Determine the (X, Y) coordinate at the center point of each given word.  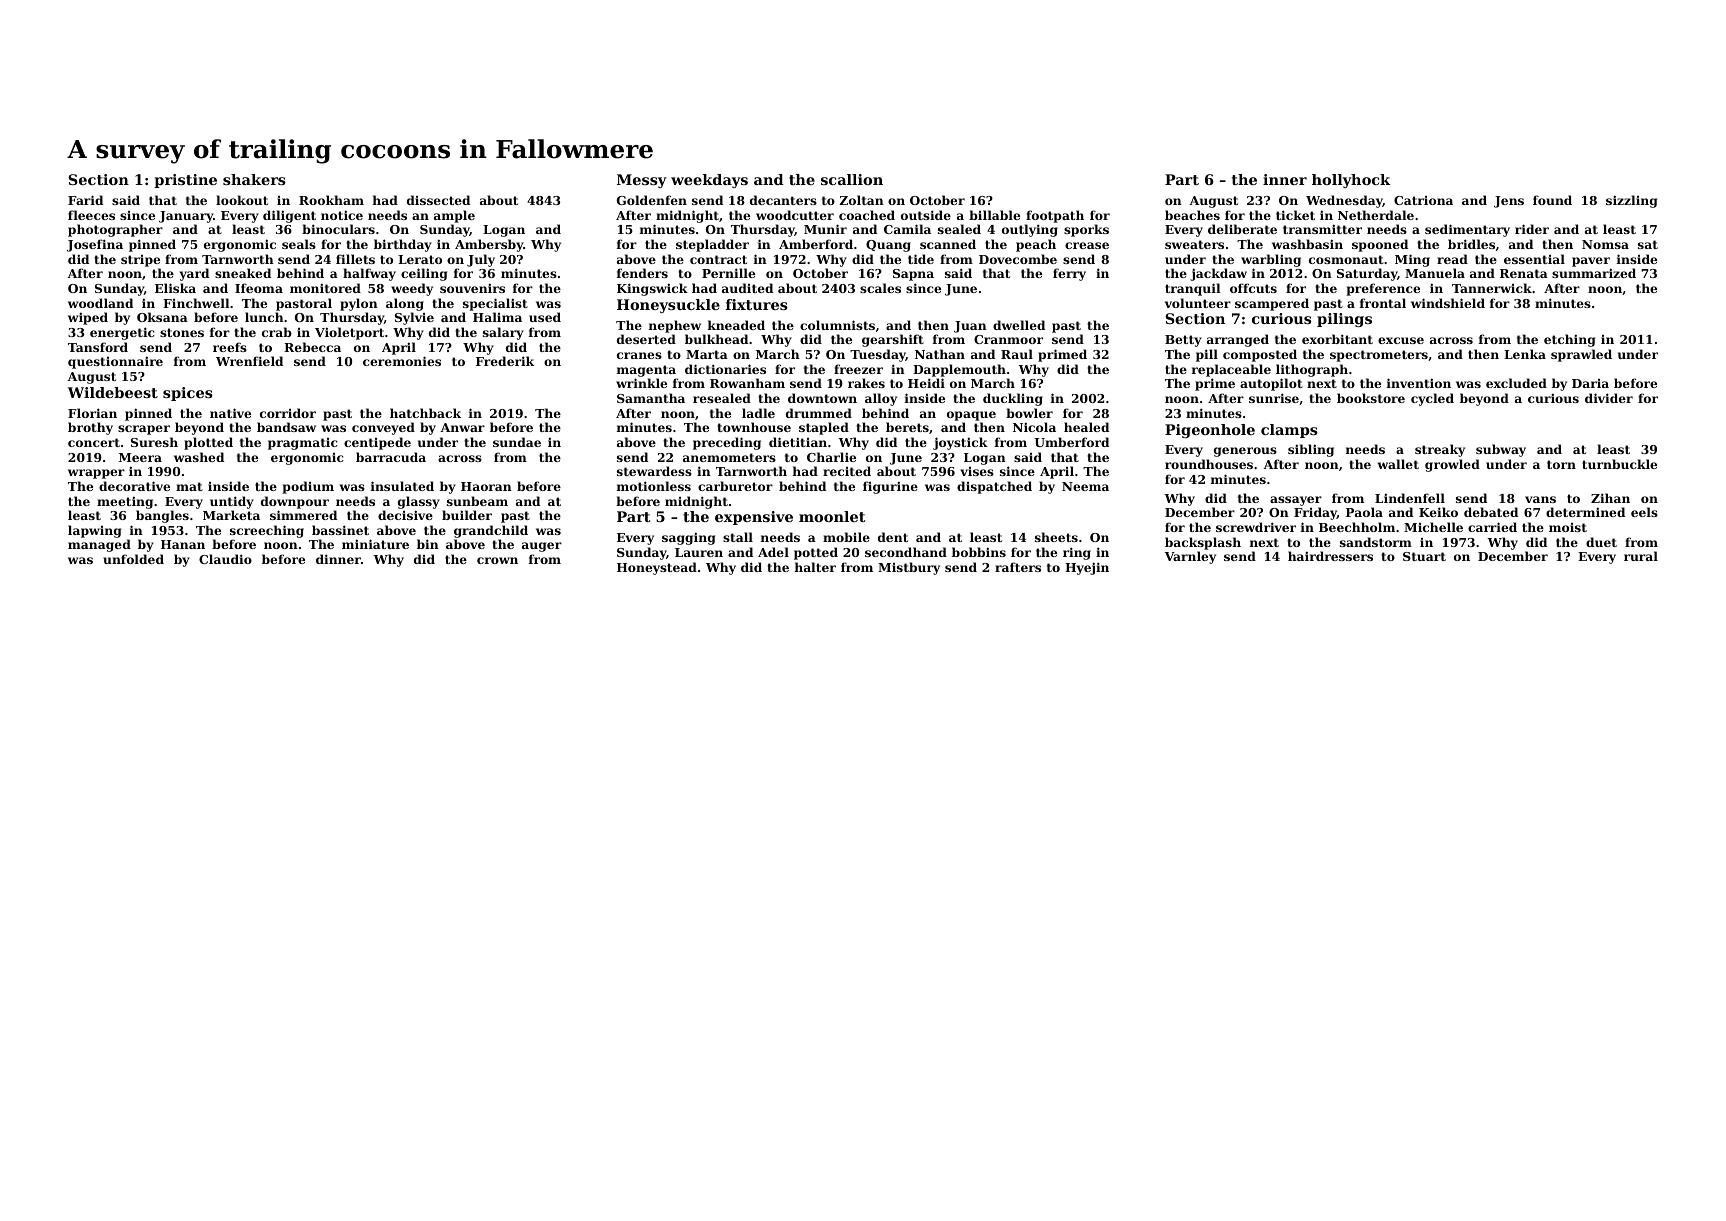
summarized (1594, 273)
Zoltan (861, 200)
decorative (134, 486)
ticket (1295, 215)
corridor (288, 413)
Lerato (420, 259)
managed (99, 545)
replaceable (1231, 370)
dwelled (1019, 325)
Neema (1085, 486)
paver (1591, 262)
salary (503, 333)
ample (454, 216)
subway (1501, 450)
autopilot (1271, 384)
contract (718, 259)
